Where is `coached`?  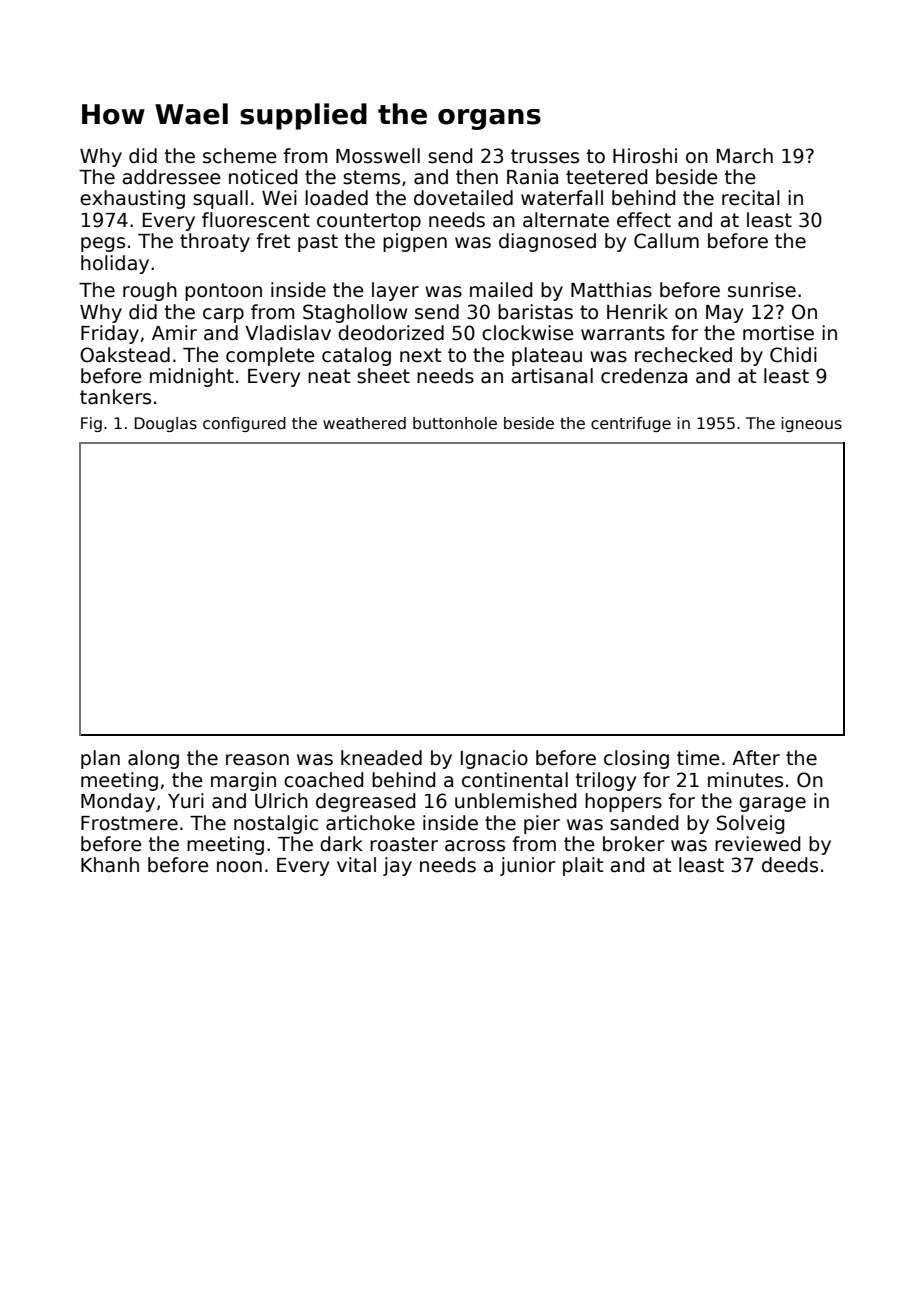
coached is located at coordinates (324, 780).
